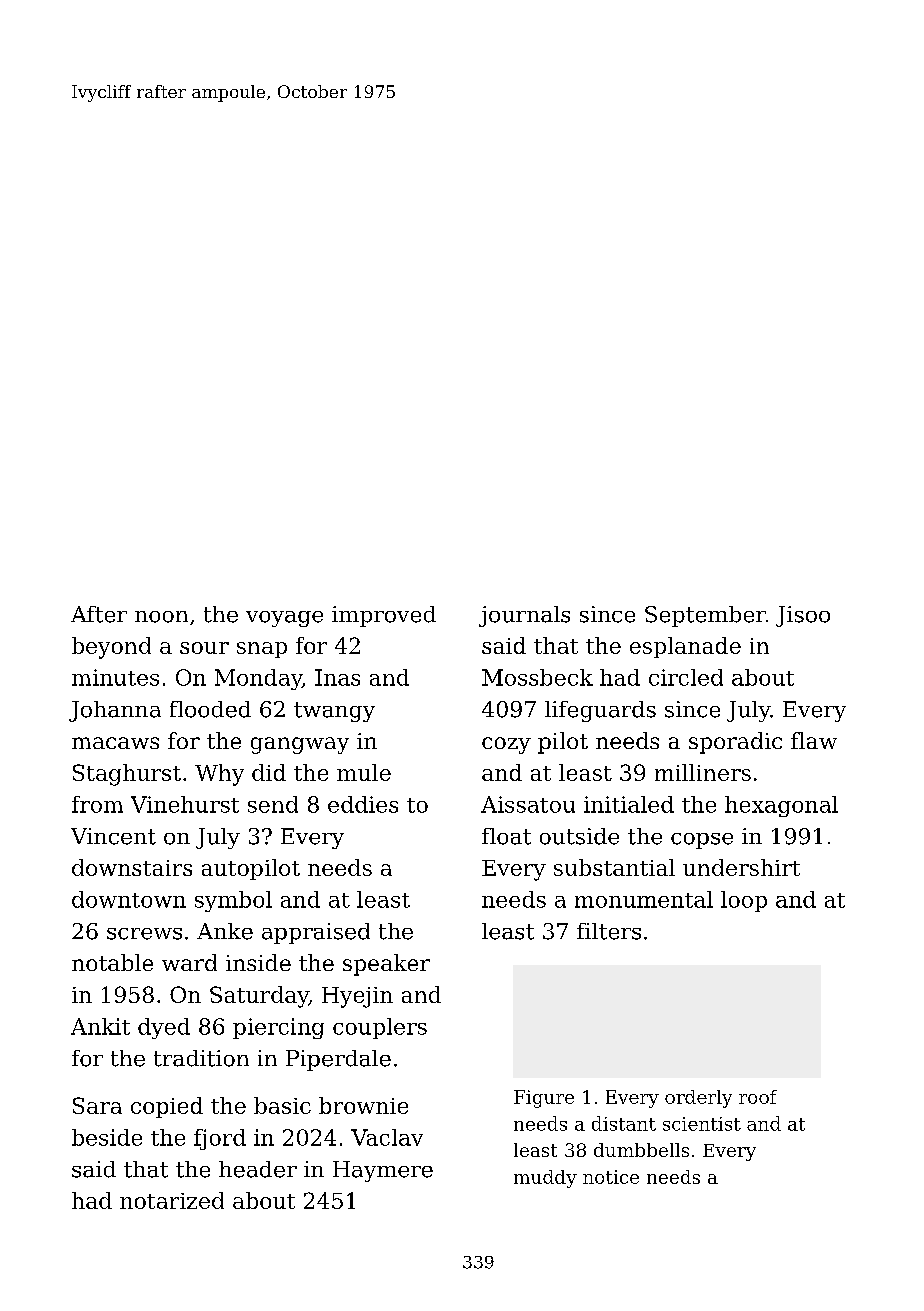  I want to click on cozy, so click(506, 745).
